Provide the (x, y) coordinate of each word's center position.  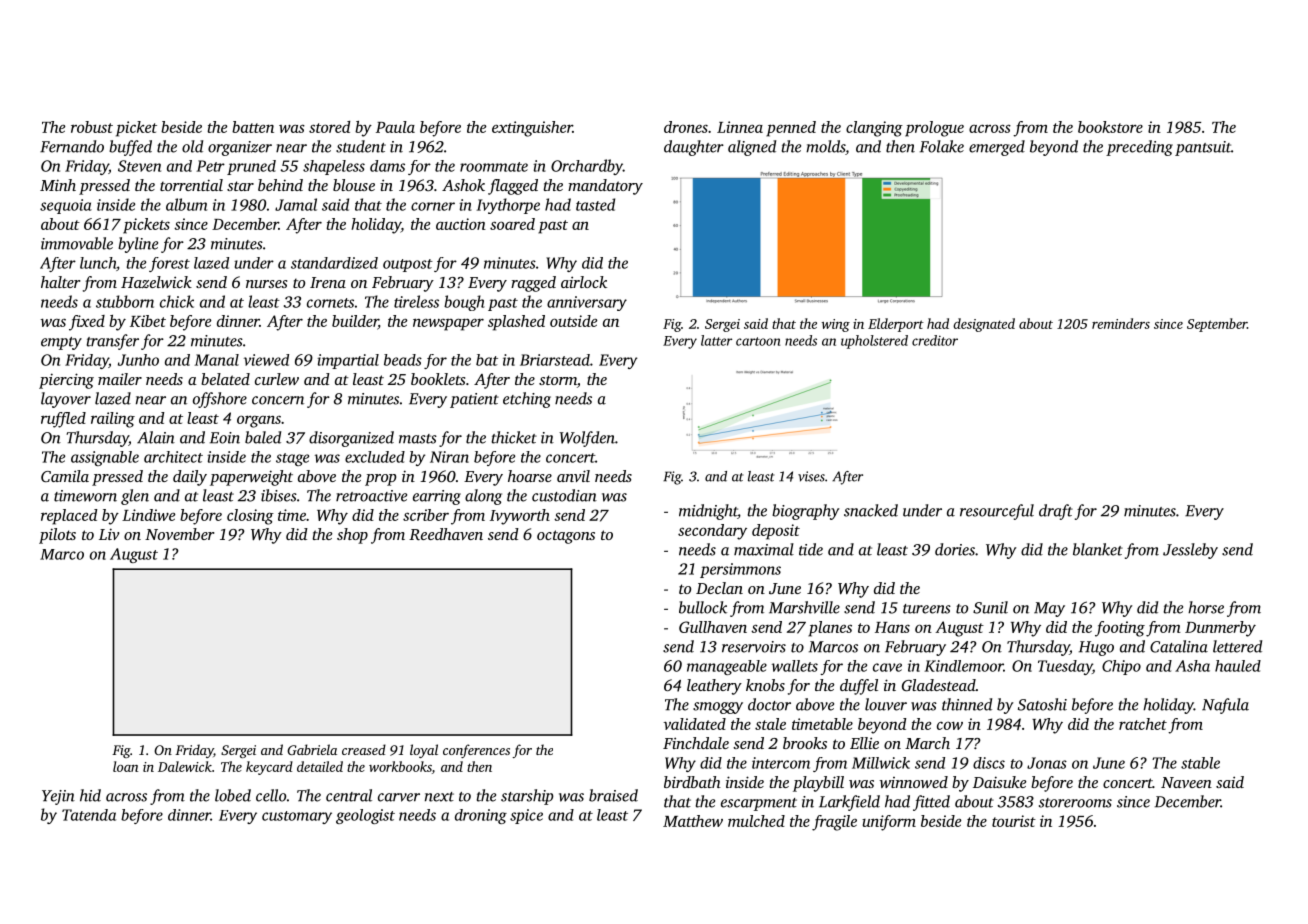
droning (481, 816)
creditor (935, 340)
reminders (1121, 323)
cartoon (758, 341)
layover (66, 400)
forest (169, 264)
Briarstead (555, 360)
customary (297, 817)
